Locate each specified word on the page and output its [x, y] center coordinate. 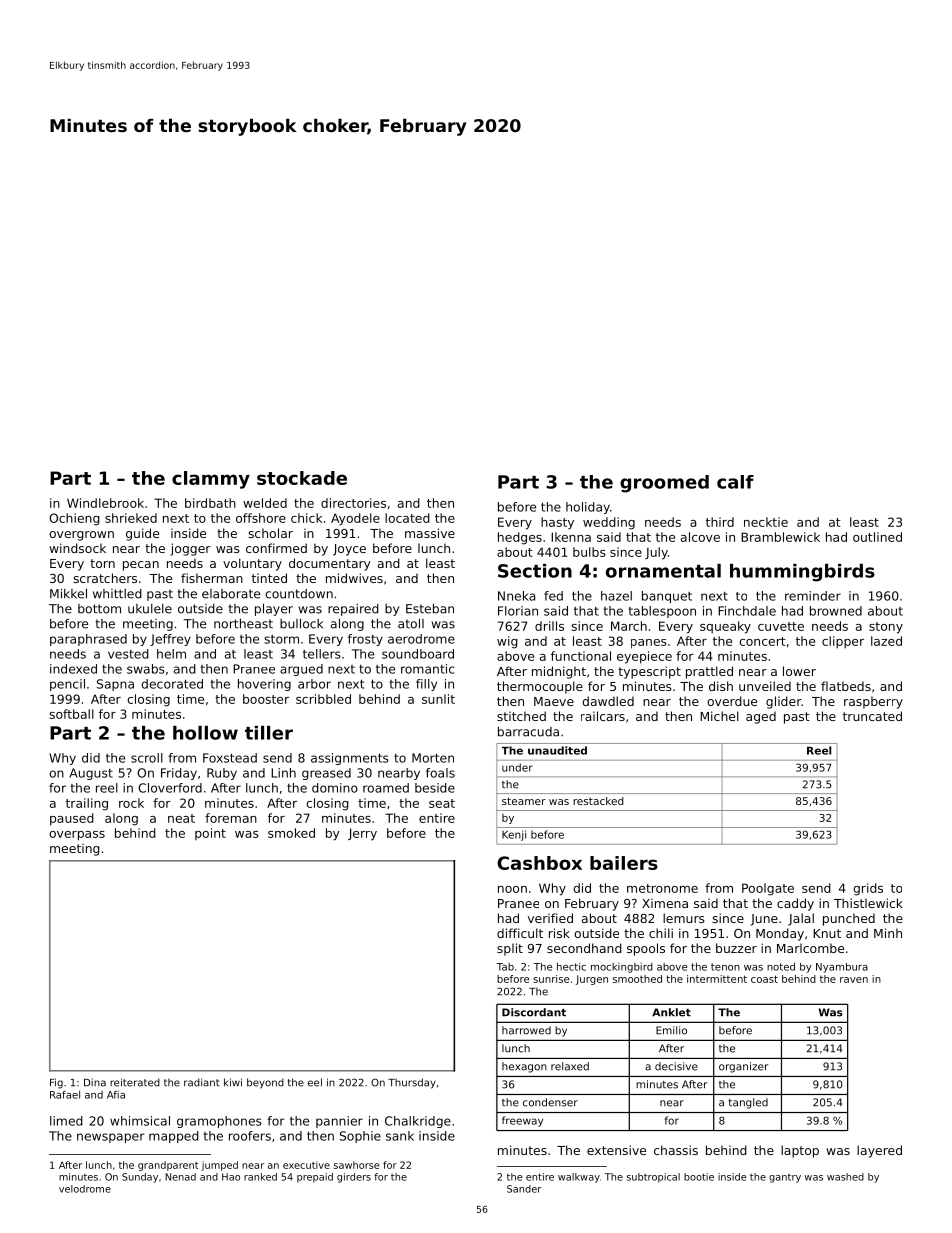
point [210, 834]
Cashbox [539, 863]
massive [430, 533]
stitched [521, 716]
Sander [524, 1189]
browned [836, 611]
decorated [172, 684]
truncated [872, 716]
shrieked [131, 518]
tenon [725, 967]
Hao [231, 1177]
